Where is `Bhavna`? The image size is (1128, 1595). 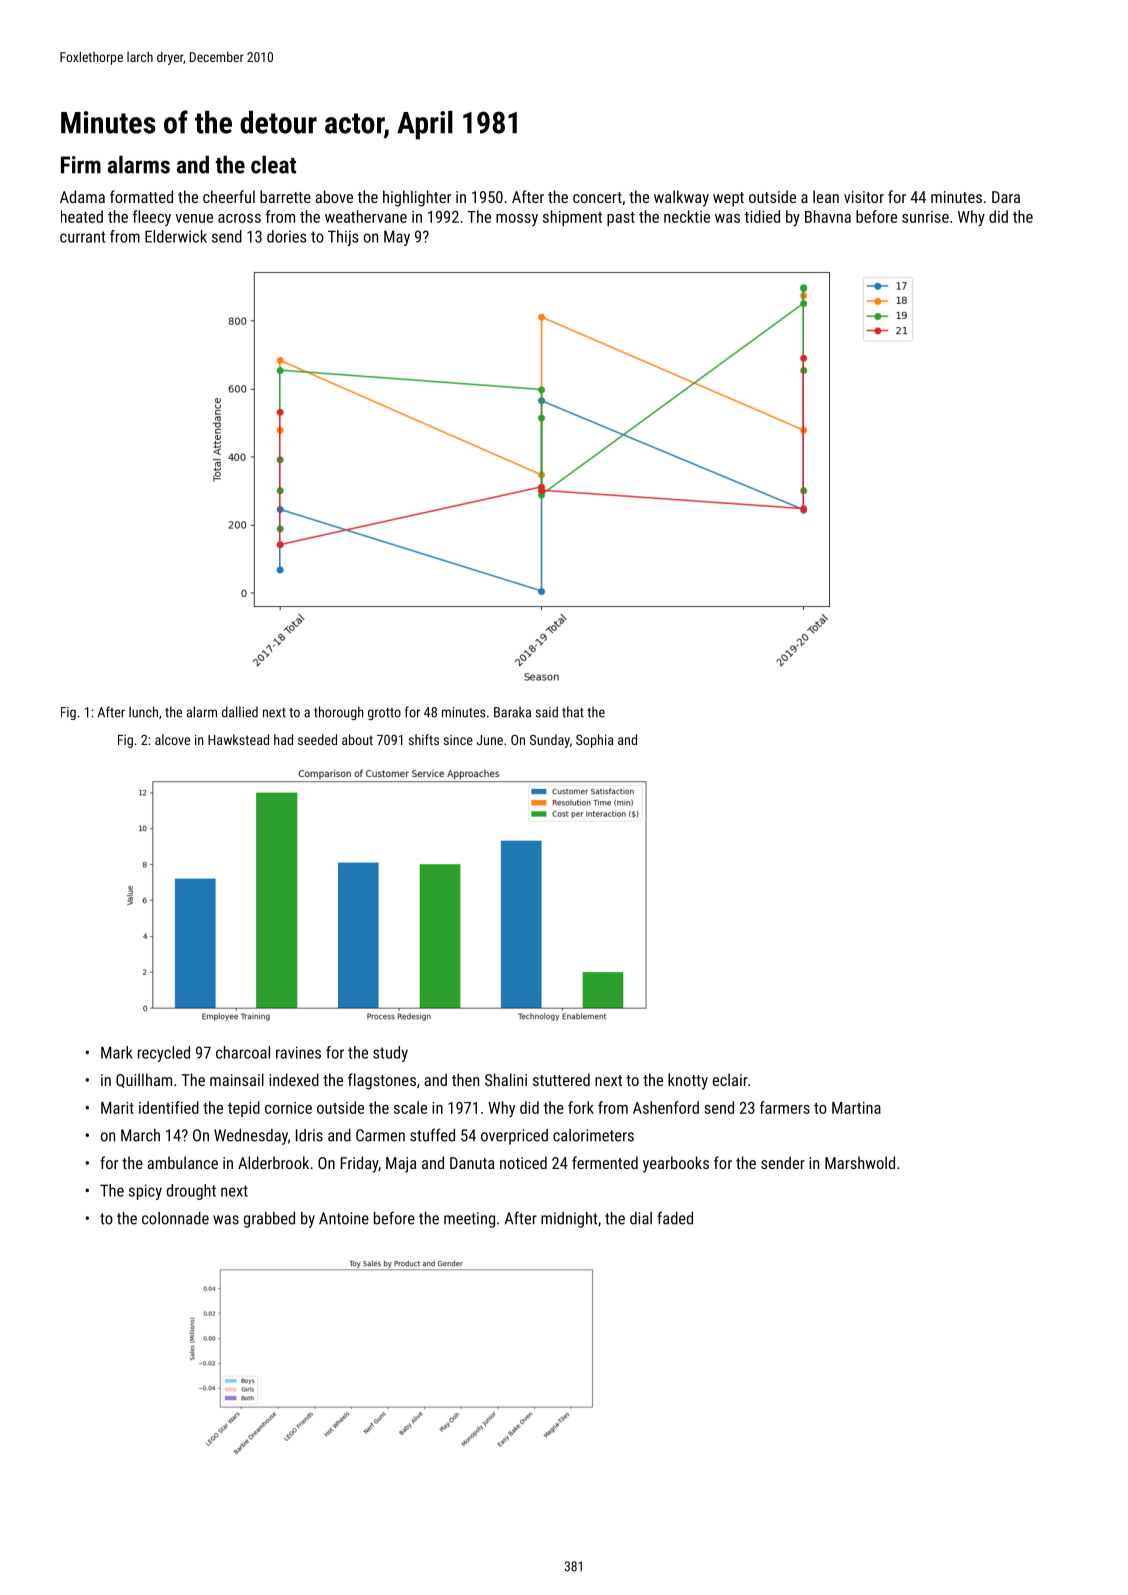 Bhavna is located at coordinates (828, 216).
